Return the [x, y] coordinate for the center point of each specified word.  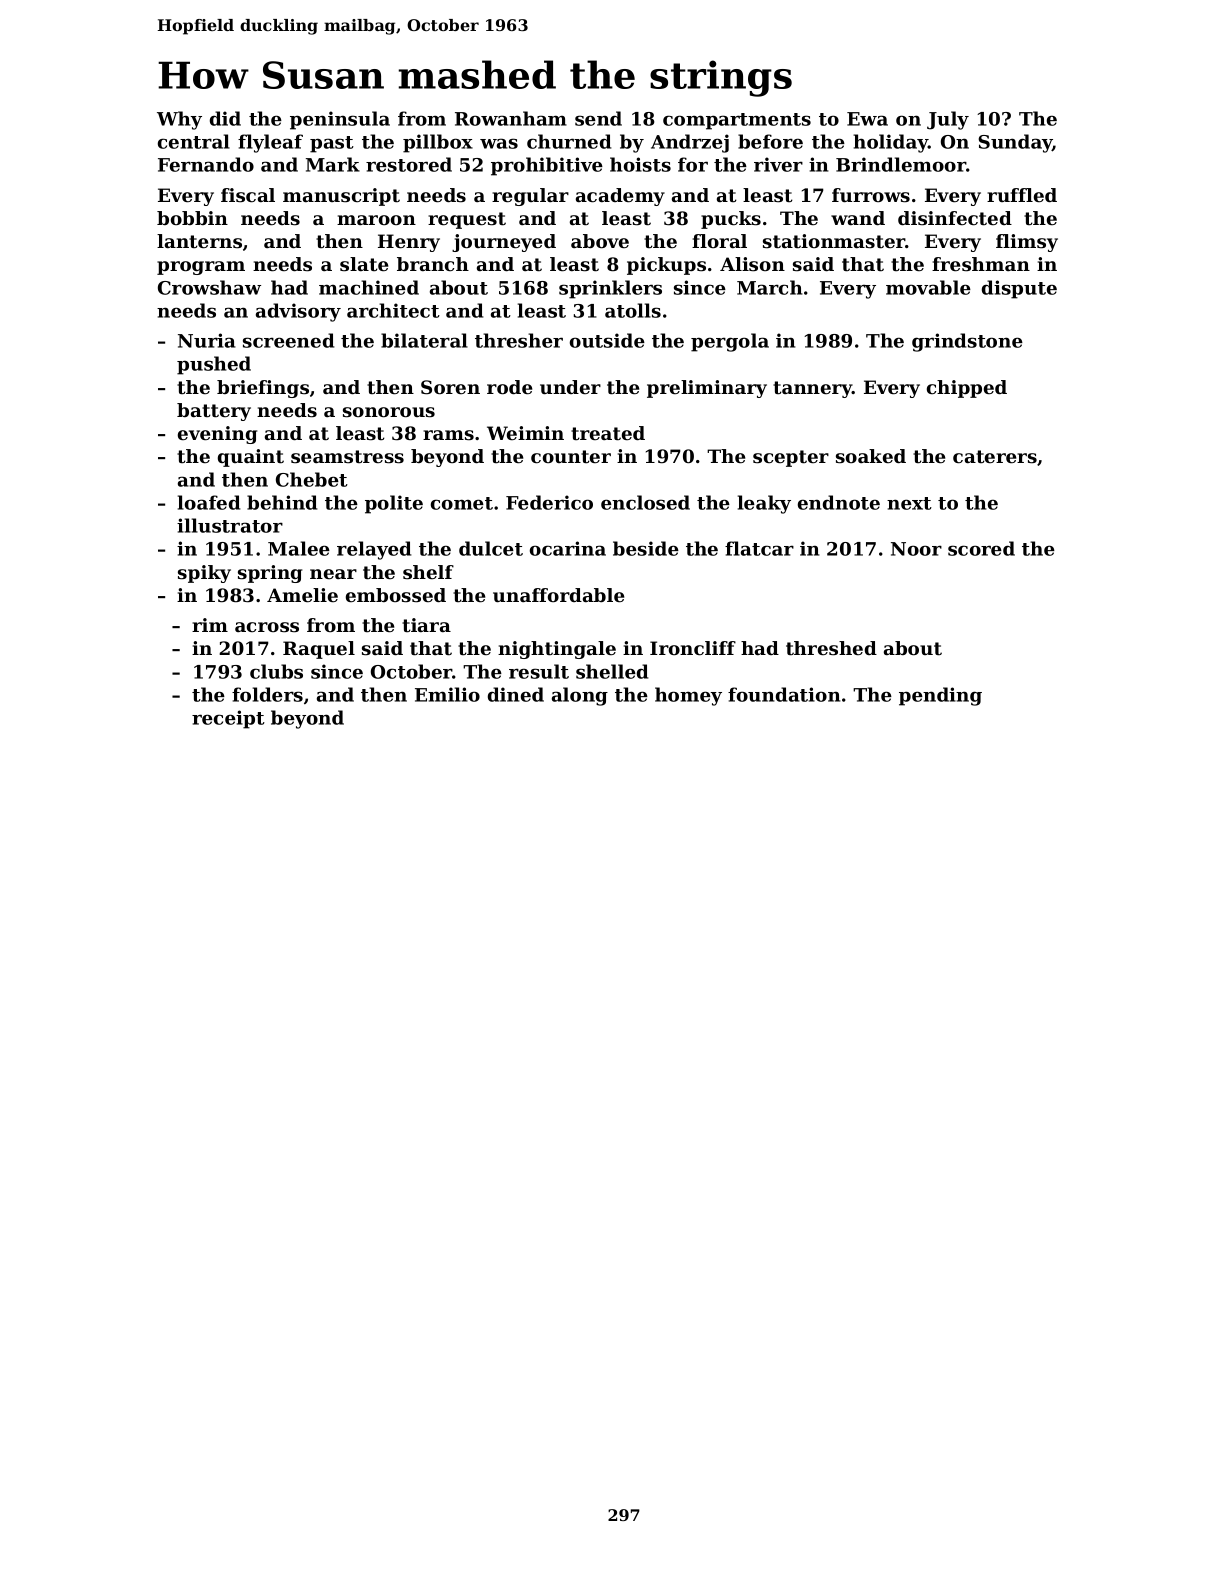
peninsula [340, 120]
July [948, 120]
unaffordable [558, 595]
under [570, 387]
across [267, 627]
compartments [737, 121]
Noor [916, 549]
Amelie [302, 595]
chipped [967, 389]
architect [393, 310]
